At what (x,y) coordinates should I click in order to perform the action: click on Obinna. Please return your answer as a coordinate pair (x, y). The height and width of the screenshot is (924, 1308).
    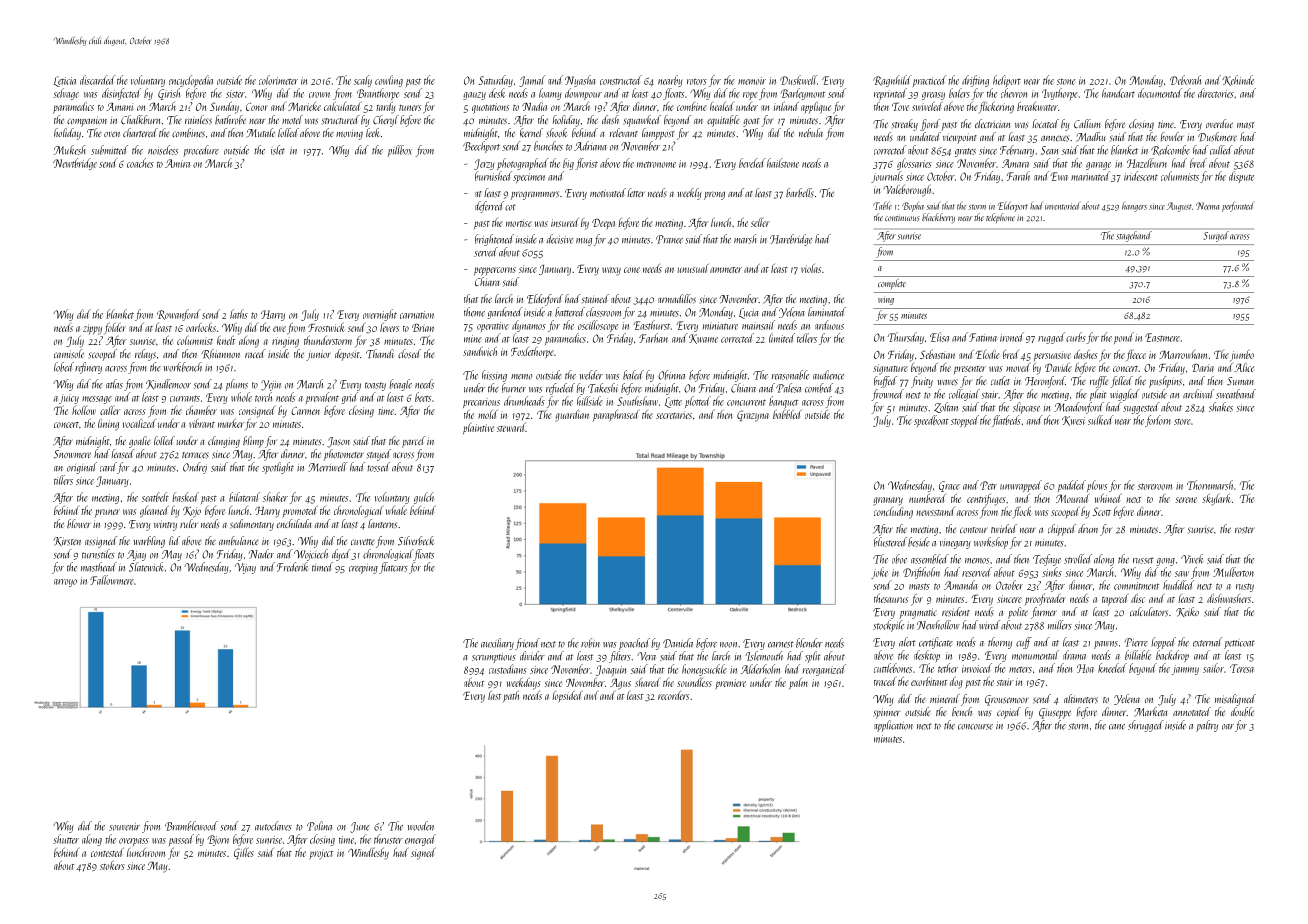
    Looking at the image, I should click on (671, 375).
